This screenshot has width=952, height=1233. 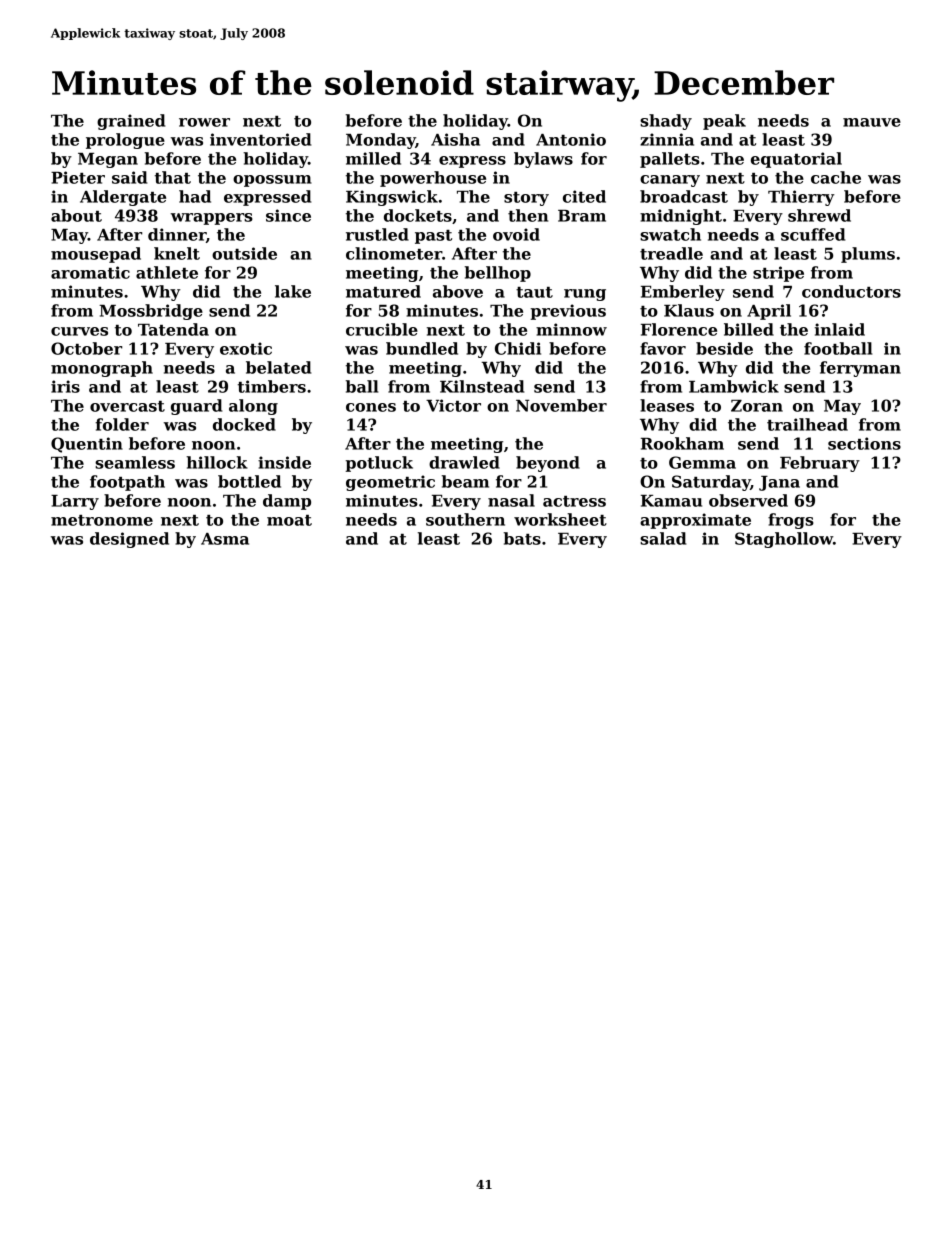 I want to click on Kingswick, so click(x=392, y=198).
